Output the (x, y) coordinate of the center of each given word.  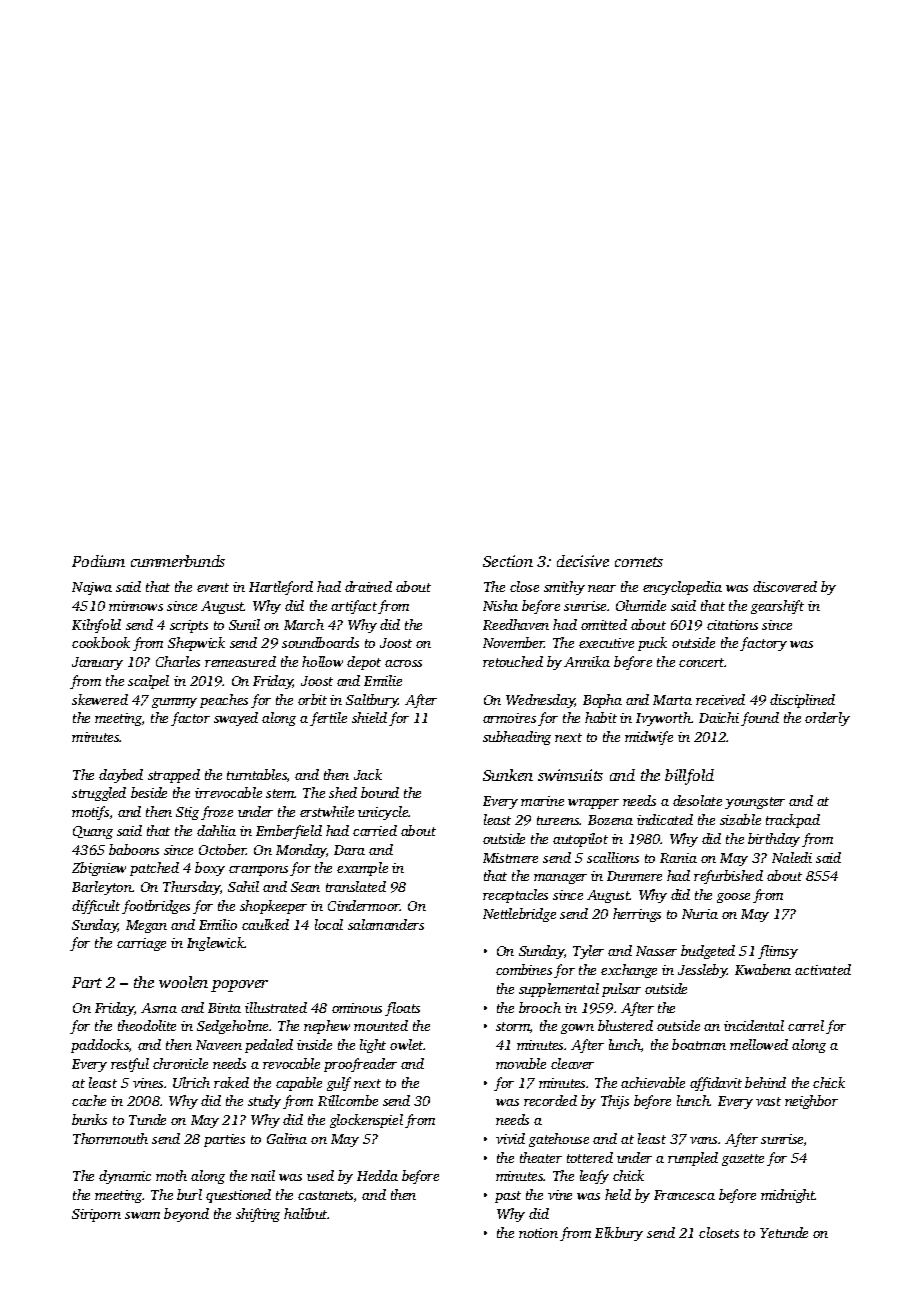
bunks (89, 1119)
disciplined (802, 701)
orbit (312, 699)
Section (508, 561)
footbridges (156, 907)
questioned (238, 1196)
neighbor (811, 1102)
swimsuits (570, 775)
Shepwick (196, 644)
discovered (785, 586)
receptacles (515, 896)
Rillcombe (348, 1100)
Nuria (700, 914)
